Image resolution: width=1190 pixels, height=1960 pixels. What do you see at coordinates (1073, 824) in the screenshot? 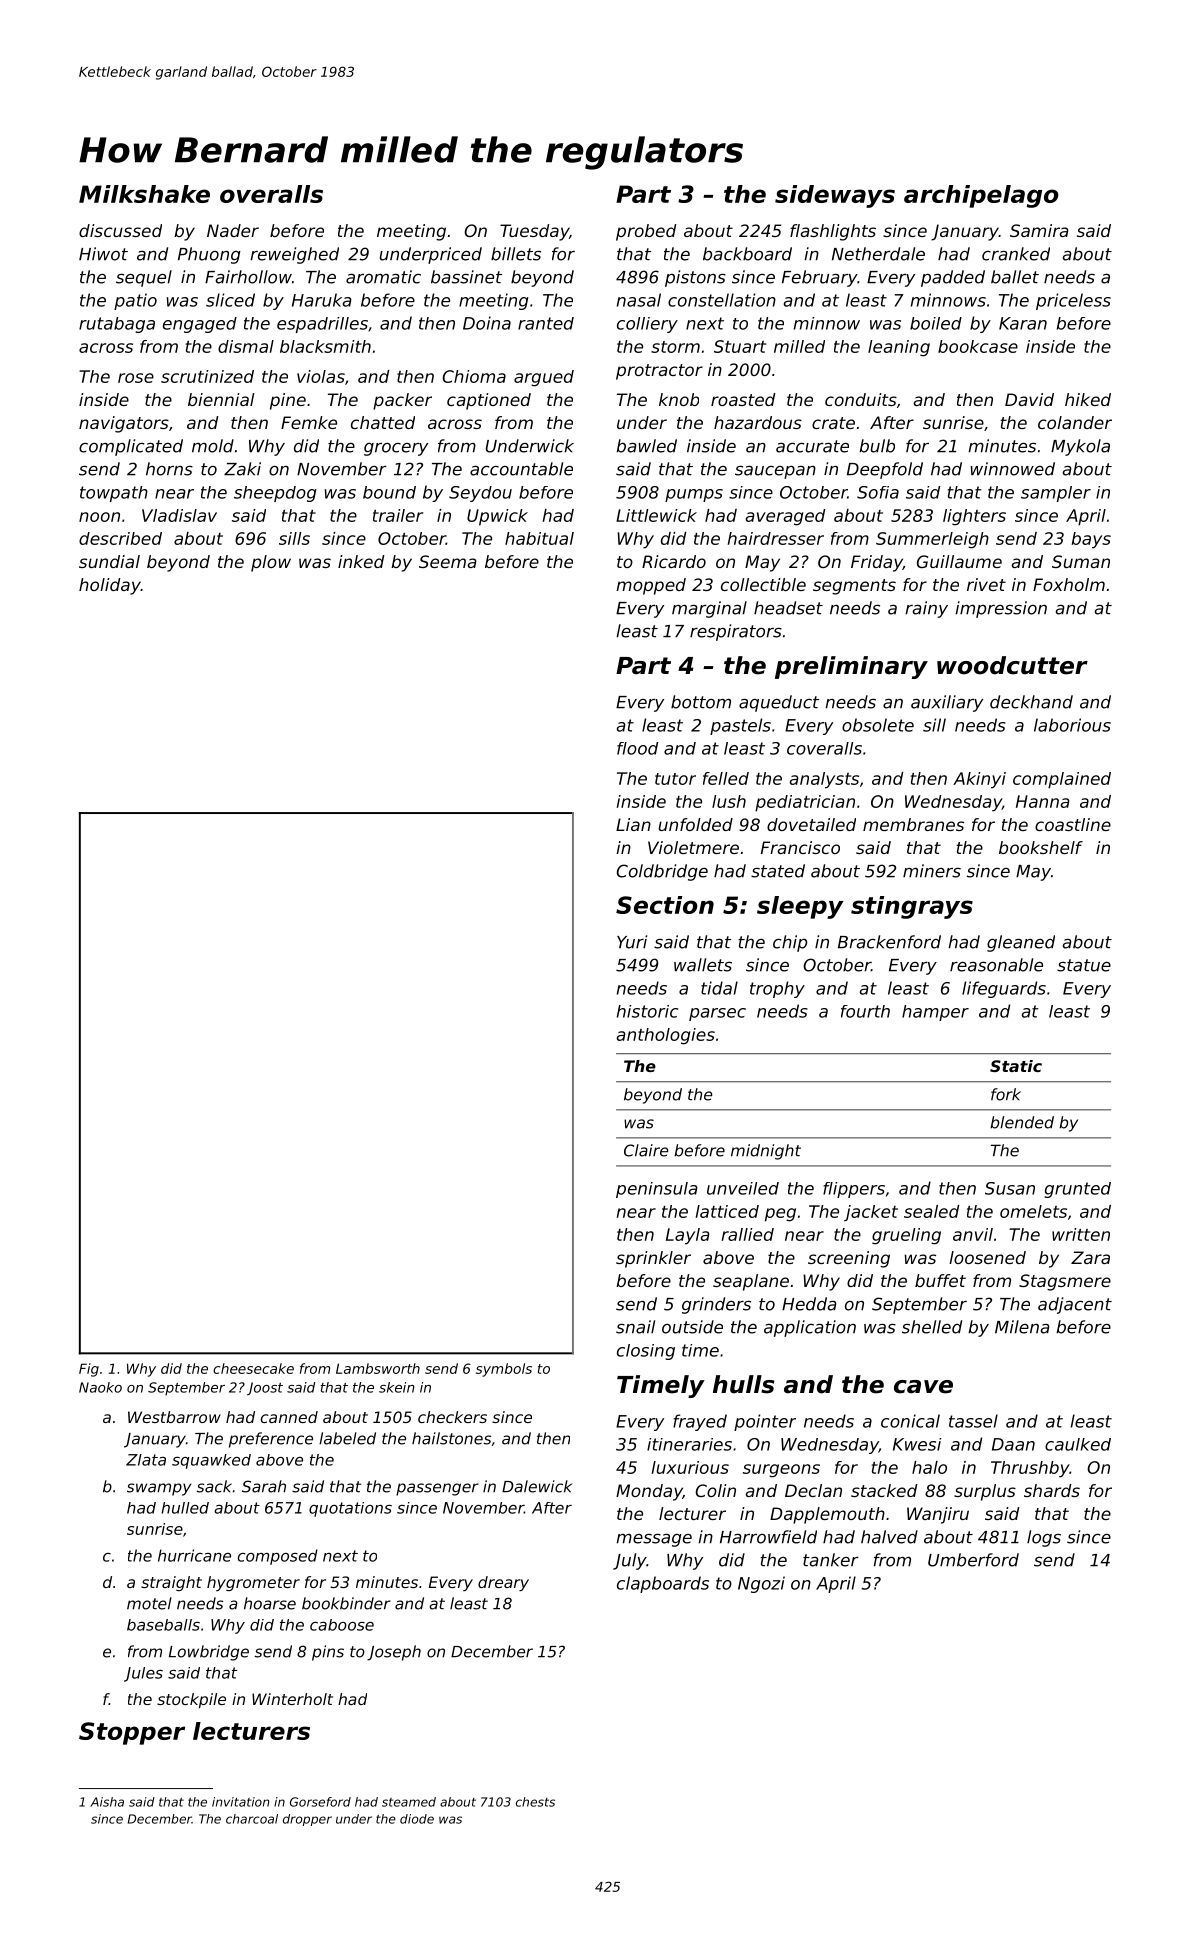
I see `coastline` at bounding box center [1073, 824].
